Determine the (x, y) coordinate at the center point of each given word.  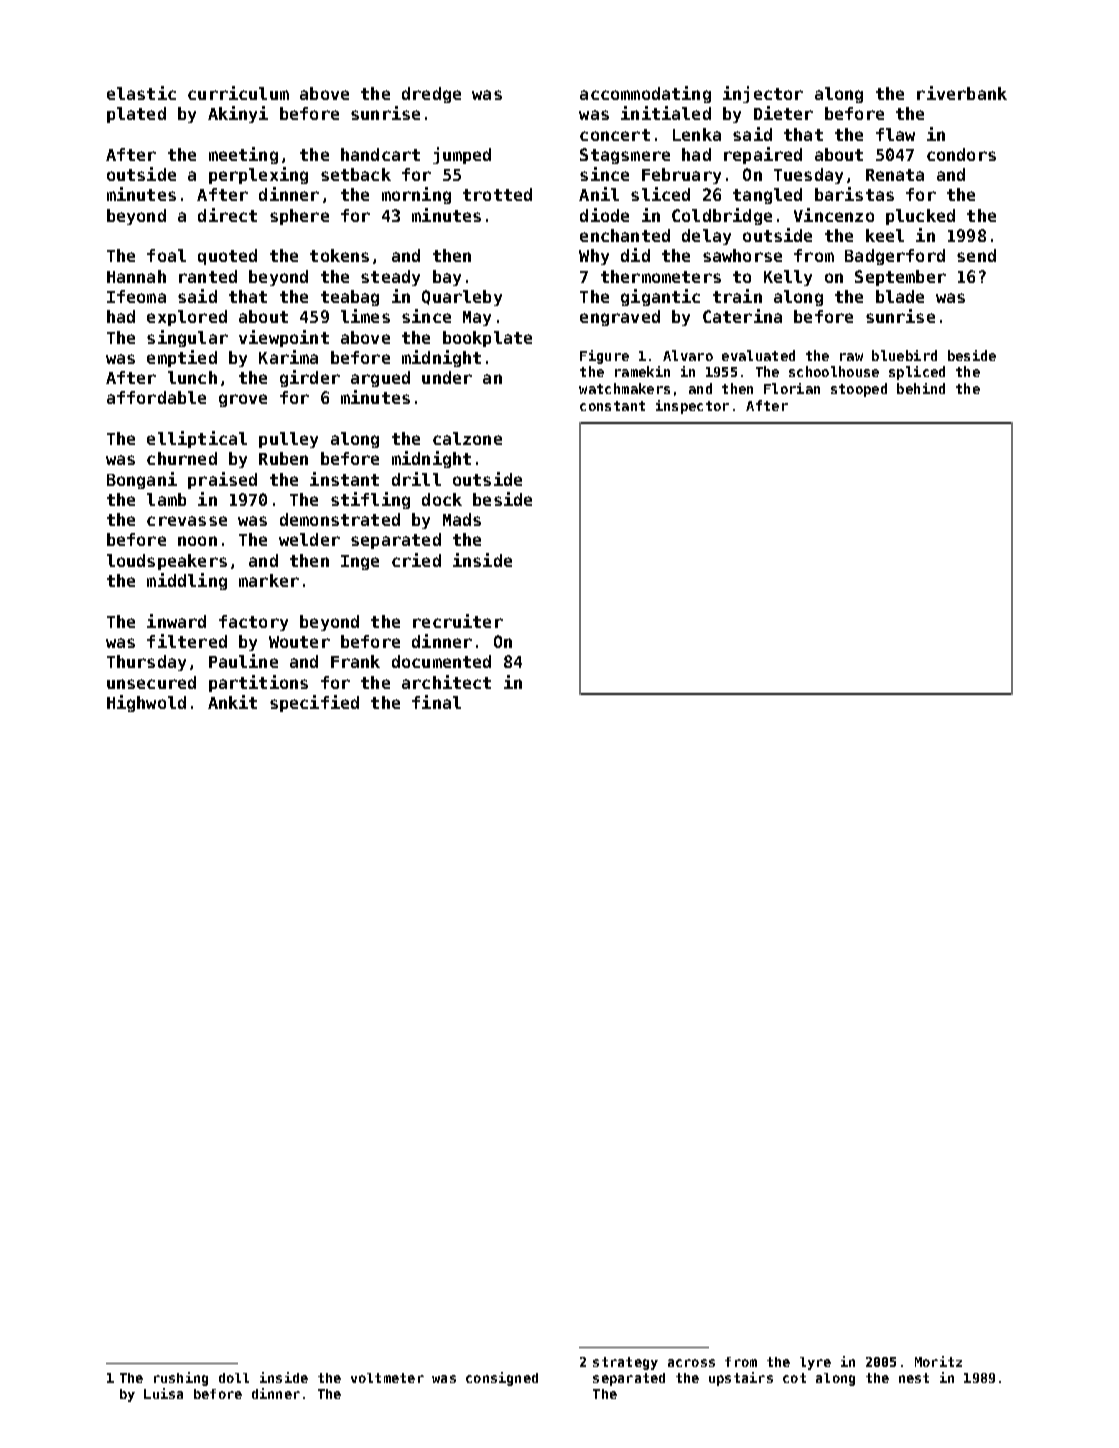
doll (234, 1378)
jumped (462, 155)
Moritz (938, 1361)
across (691, 1363)
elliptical (197, 439)
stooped (859, 390)
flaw (895, 134)
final (436, 702)
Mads (462, 519)
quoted (227, 257)
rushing (181, 1379)
